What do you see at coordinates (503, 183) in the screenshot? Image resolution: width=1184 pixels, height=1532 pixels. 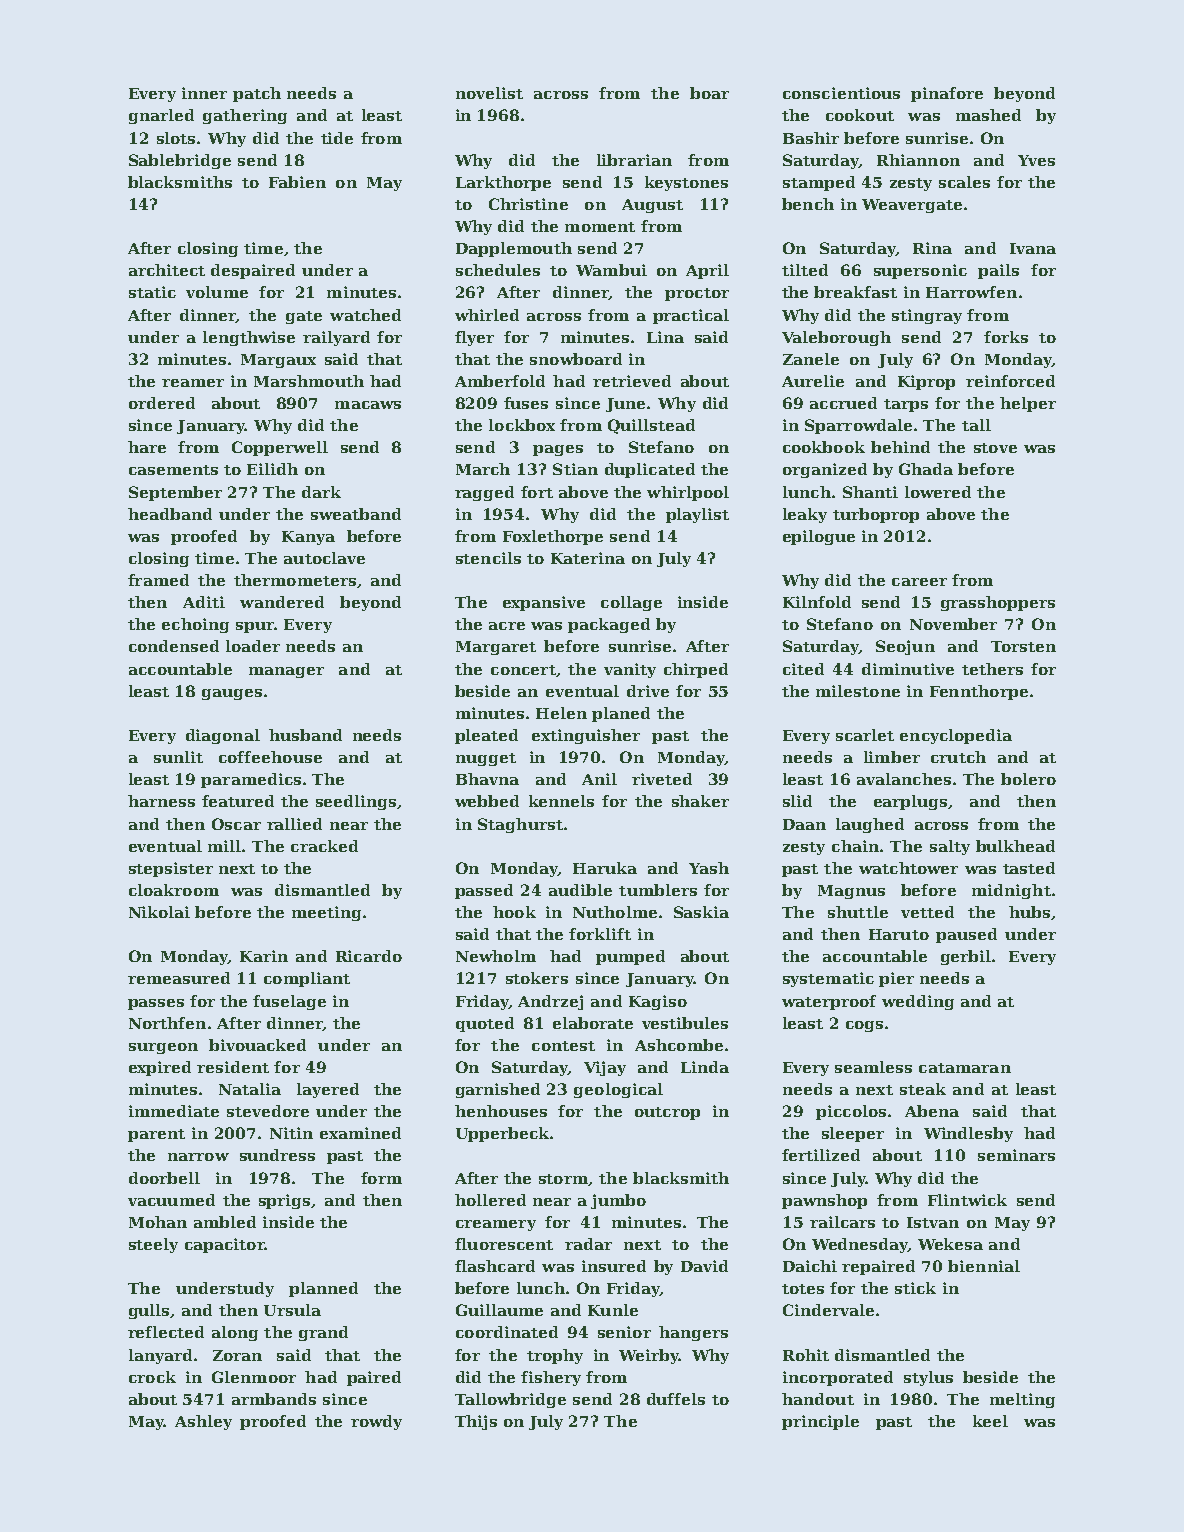 I see `Larkthorpe` at bounding box center [503, 183].
